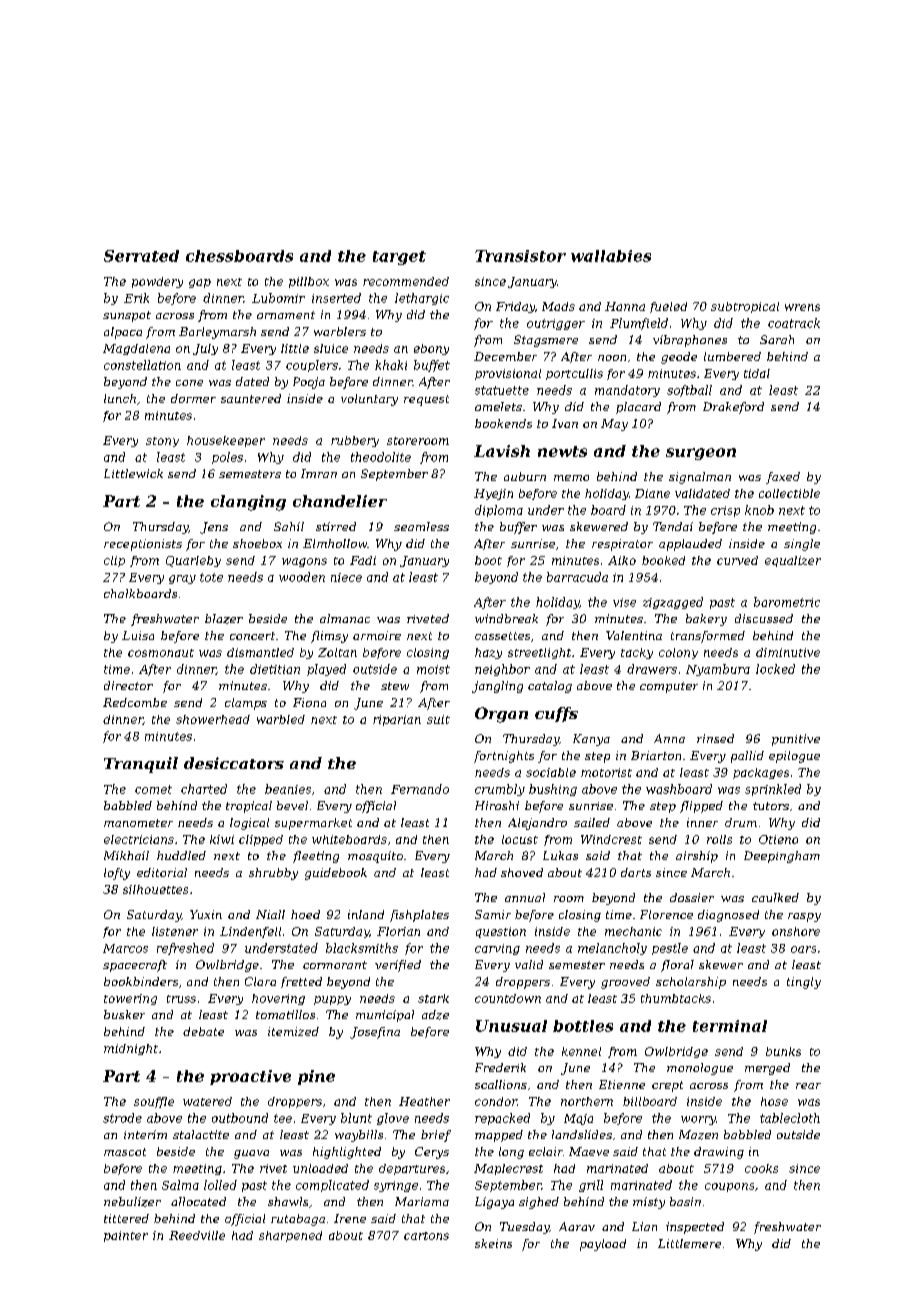 The image size is (924, 1308). Describe the element at coordinates (288, 1201) in the document. I see `shawls` at that location.
